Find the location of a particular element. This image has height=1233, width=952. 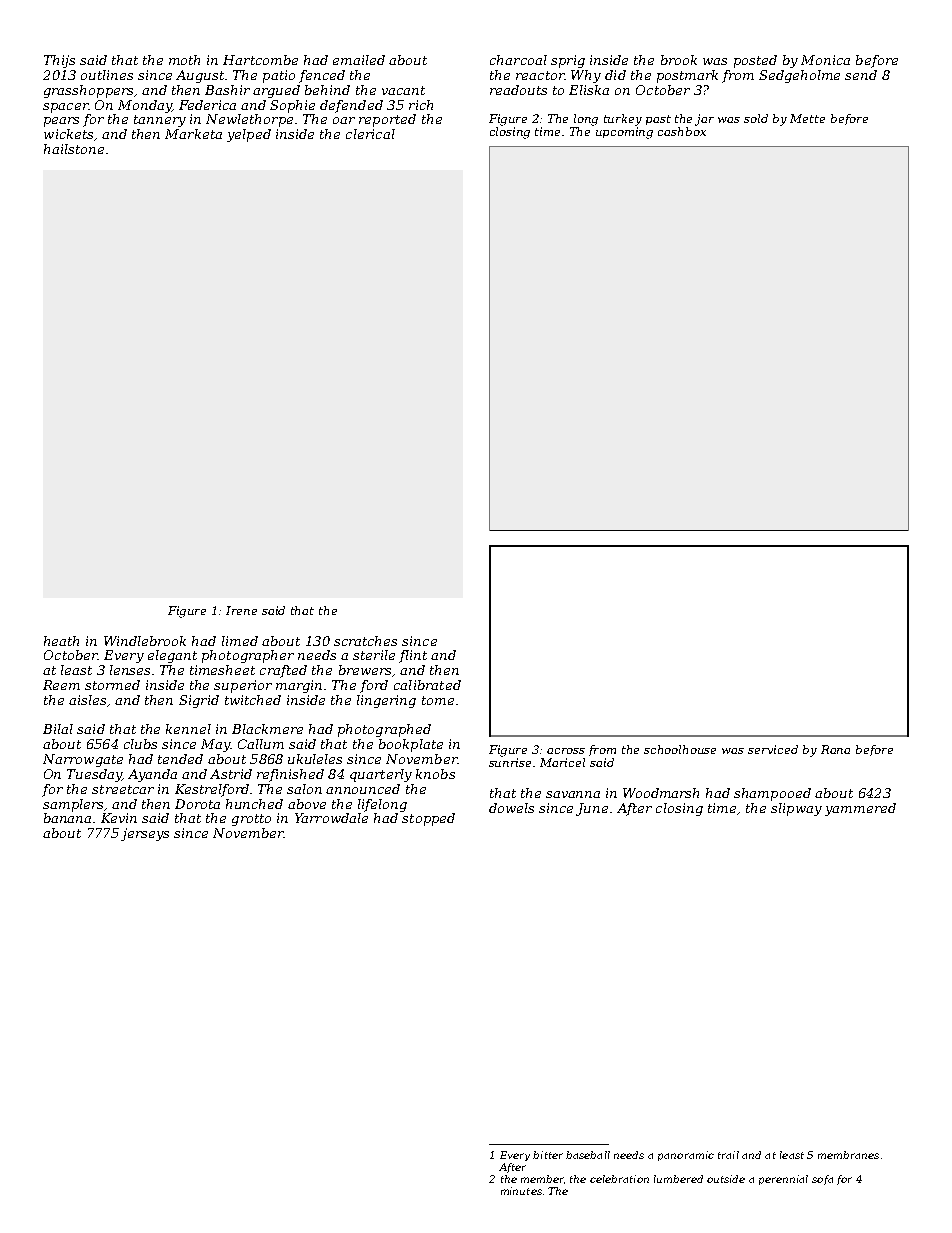

scratches is located at coordinates (365, 641).
